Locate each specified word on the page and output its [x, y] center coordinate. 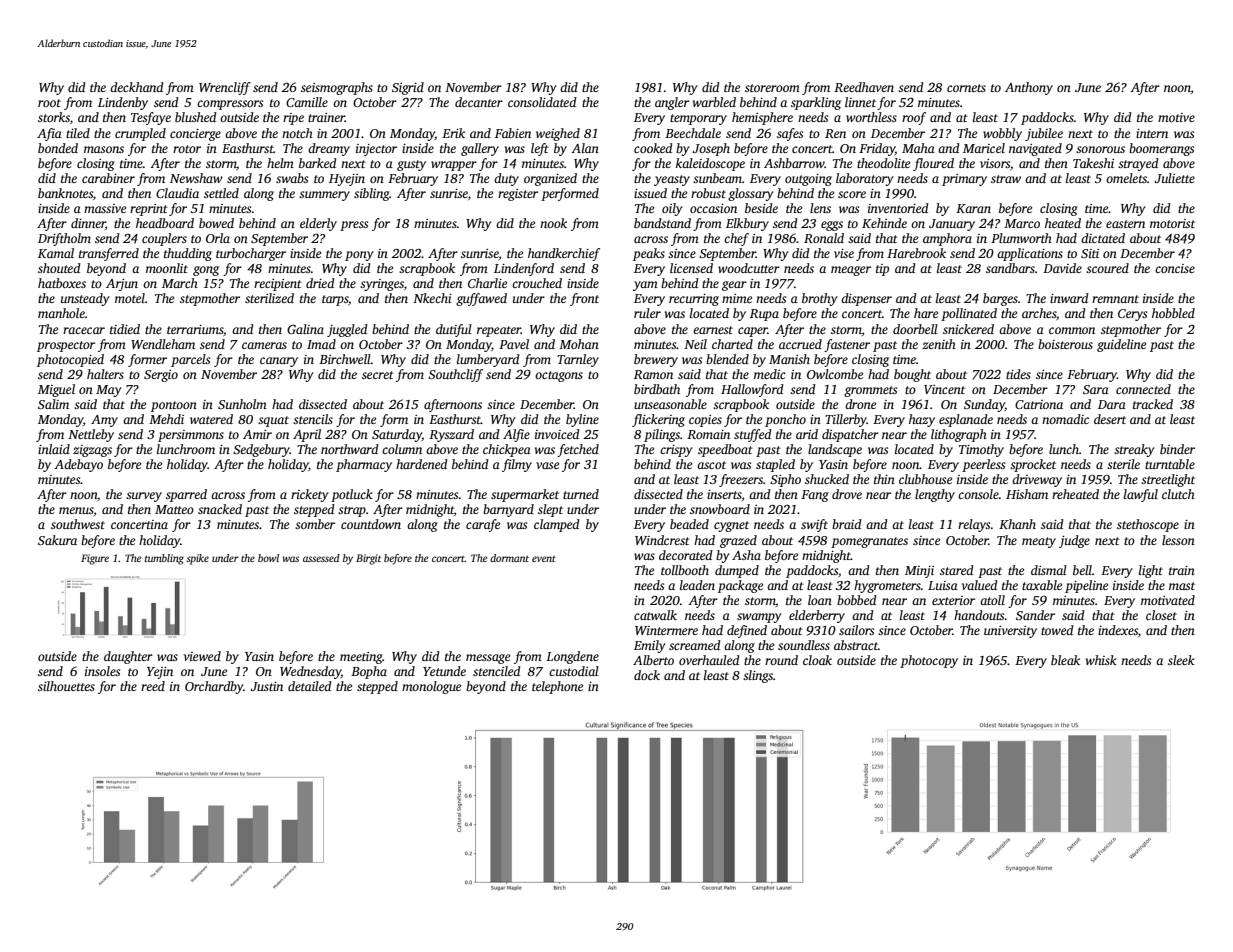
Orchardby [214, 687]
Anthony [1029, 88]
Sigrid [408, 88]
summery [324, 196]
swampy [759, 618]
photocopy [929, 661]
